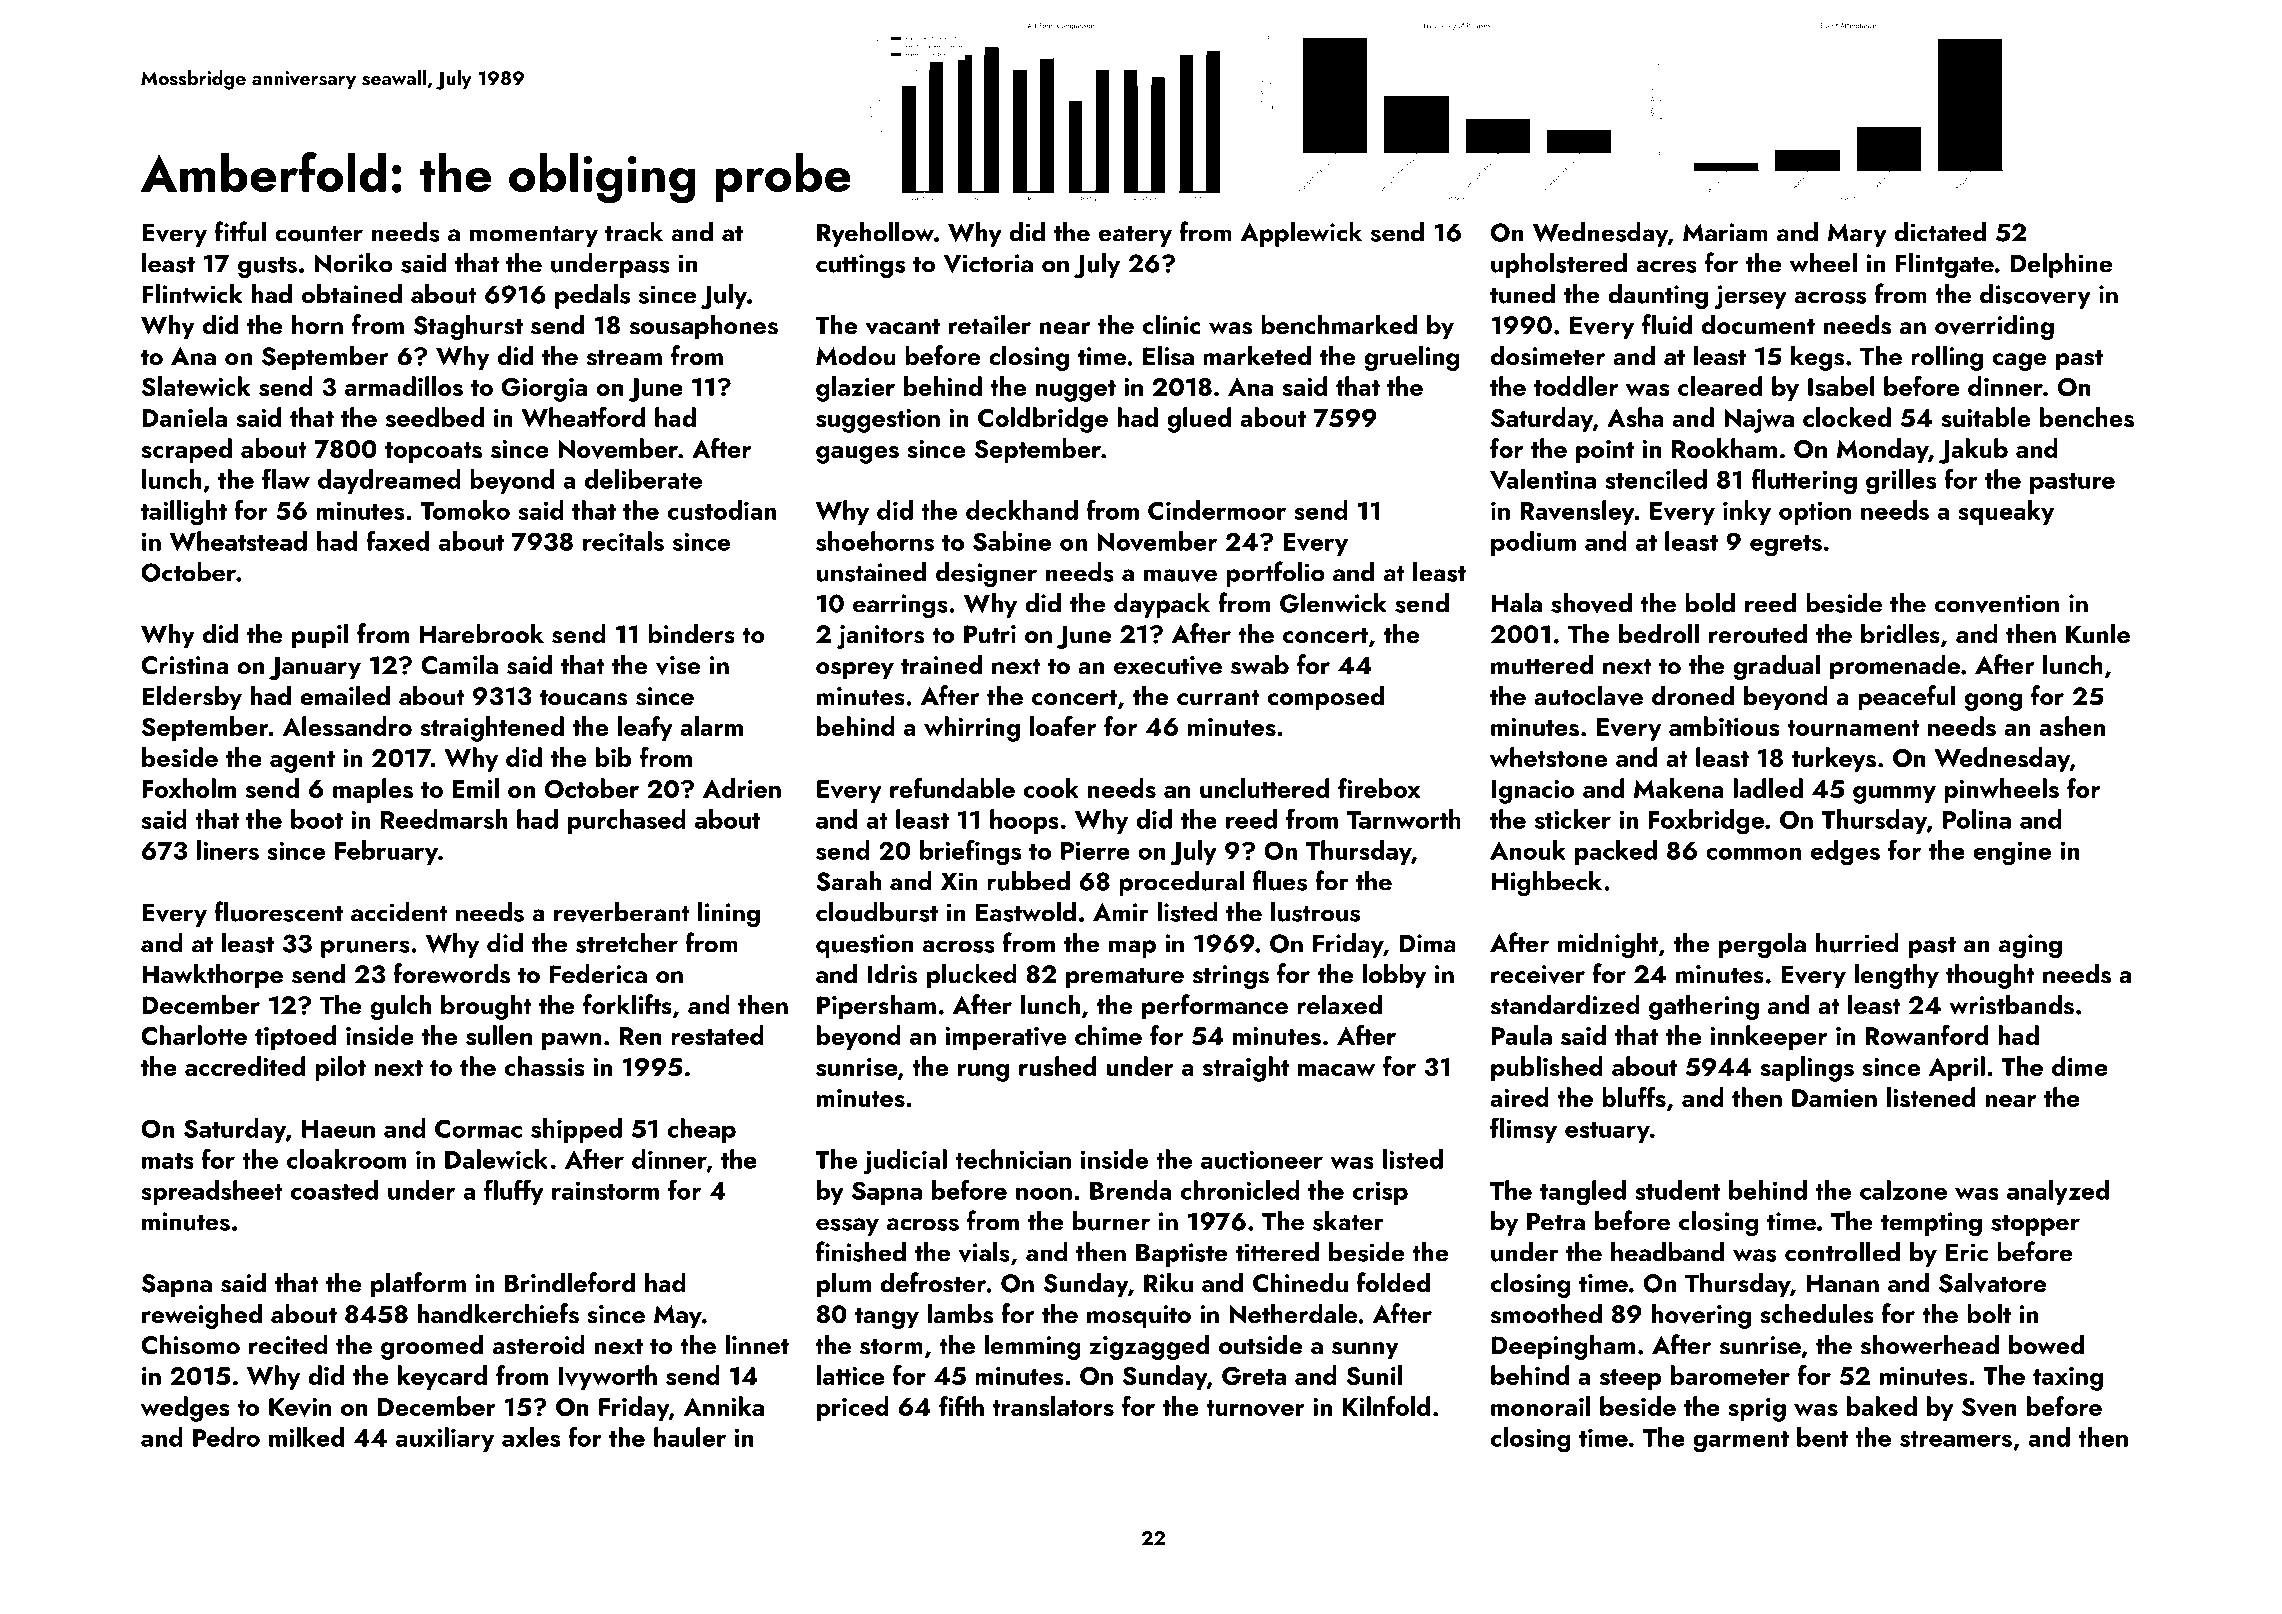 Image resolution: width=2282 pixels, height=1614 pixels. Describe the element at coordinates (1427, 943) in the screenshot. I see `Dima` at that location.
